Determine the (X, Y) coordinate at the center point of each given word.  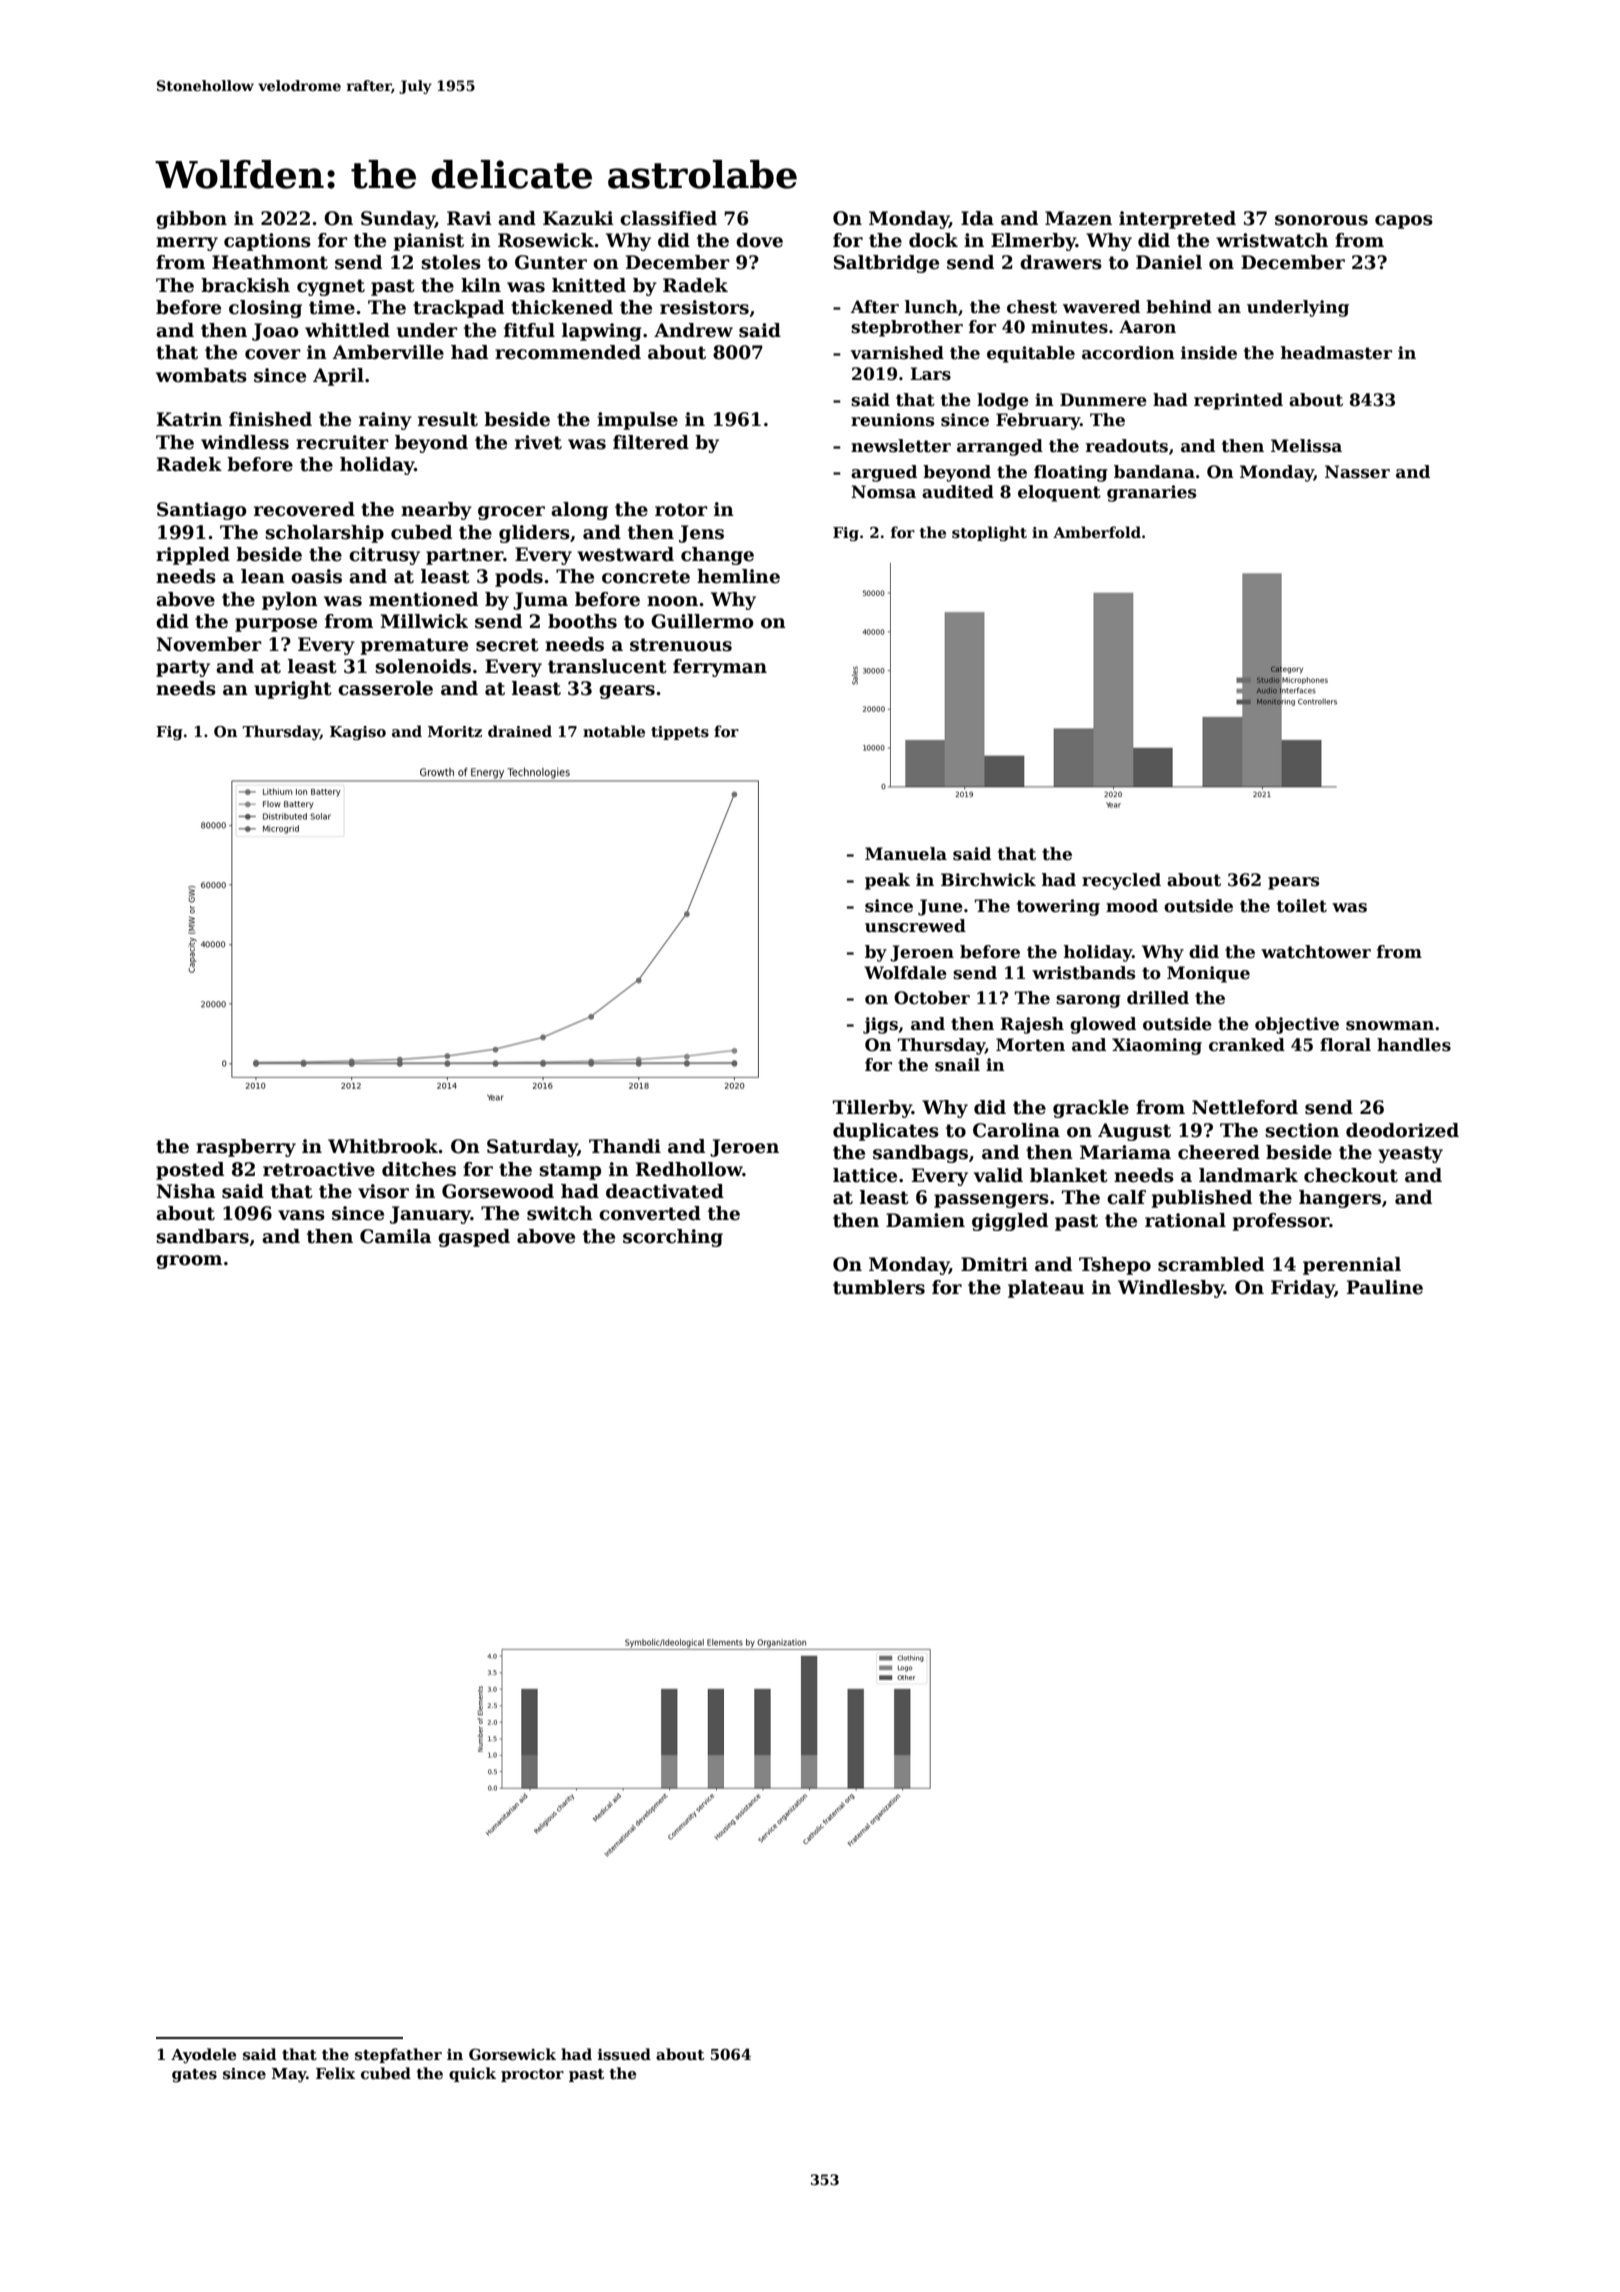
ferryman (720, 668)
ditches (419, 1169)
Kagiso (358, 733)
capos (1404, 222)
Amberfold (1097, 532)
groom (189, 1262)
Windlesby (1171, 1289)
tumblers (879, 1287)
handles (1414, 1045)
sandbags (920, 1154)
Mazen (1078, 218)
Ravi (469, 218)
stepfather (398, 2055)
